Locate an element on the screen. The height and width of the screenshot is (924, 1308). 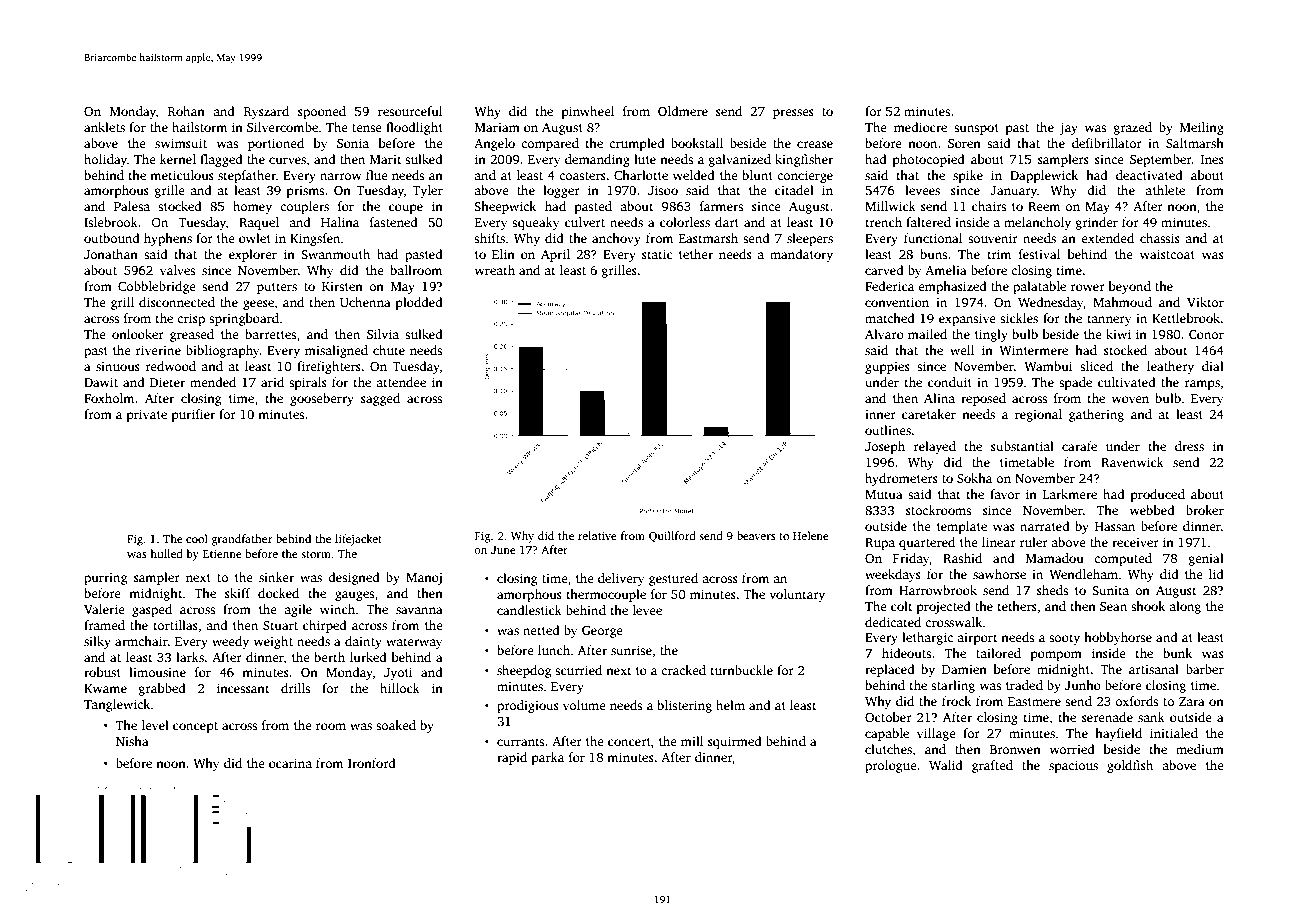
rower is located at coordinates (1087, 287).
